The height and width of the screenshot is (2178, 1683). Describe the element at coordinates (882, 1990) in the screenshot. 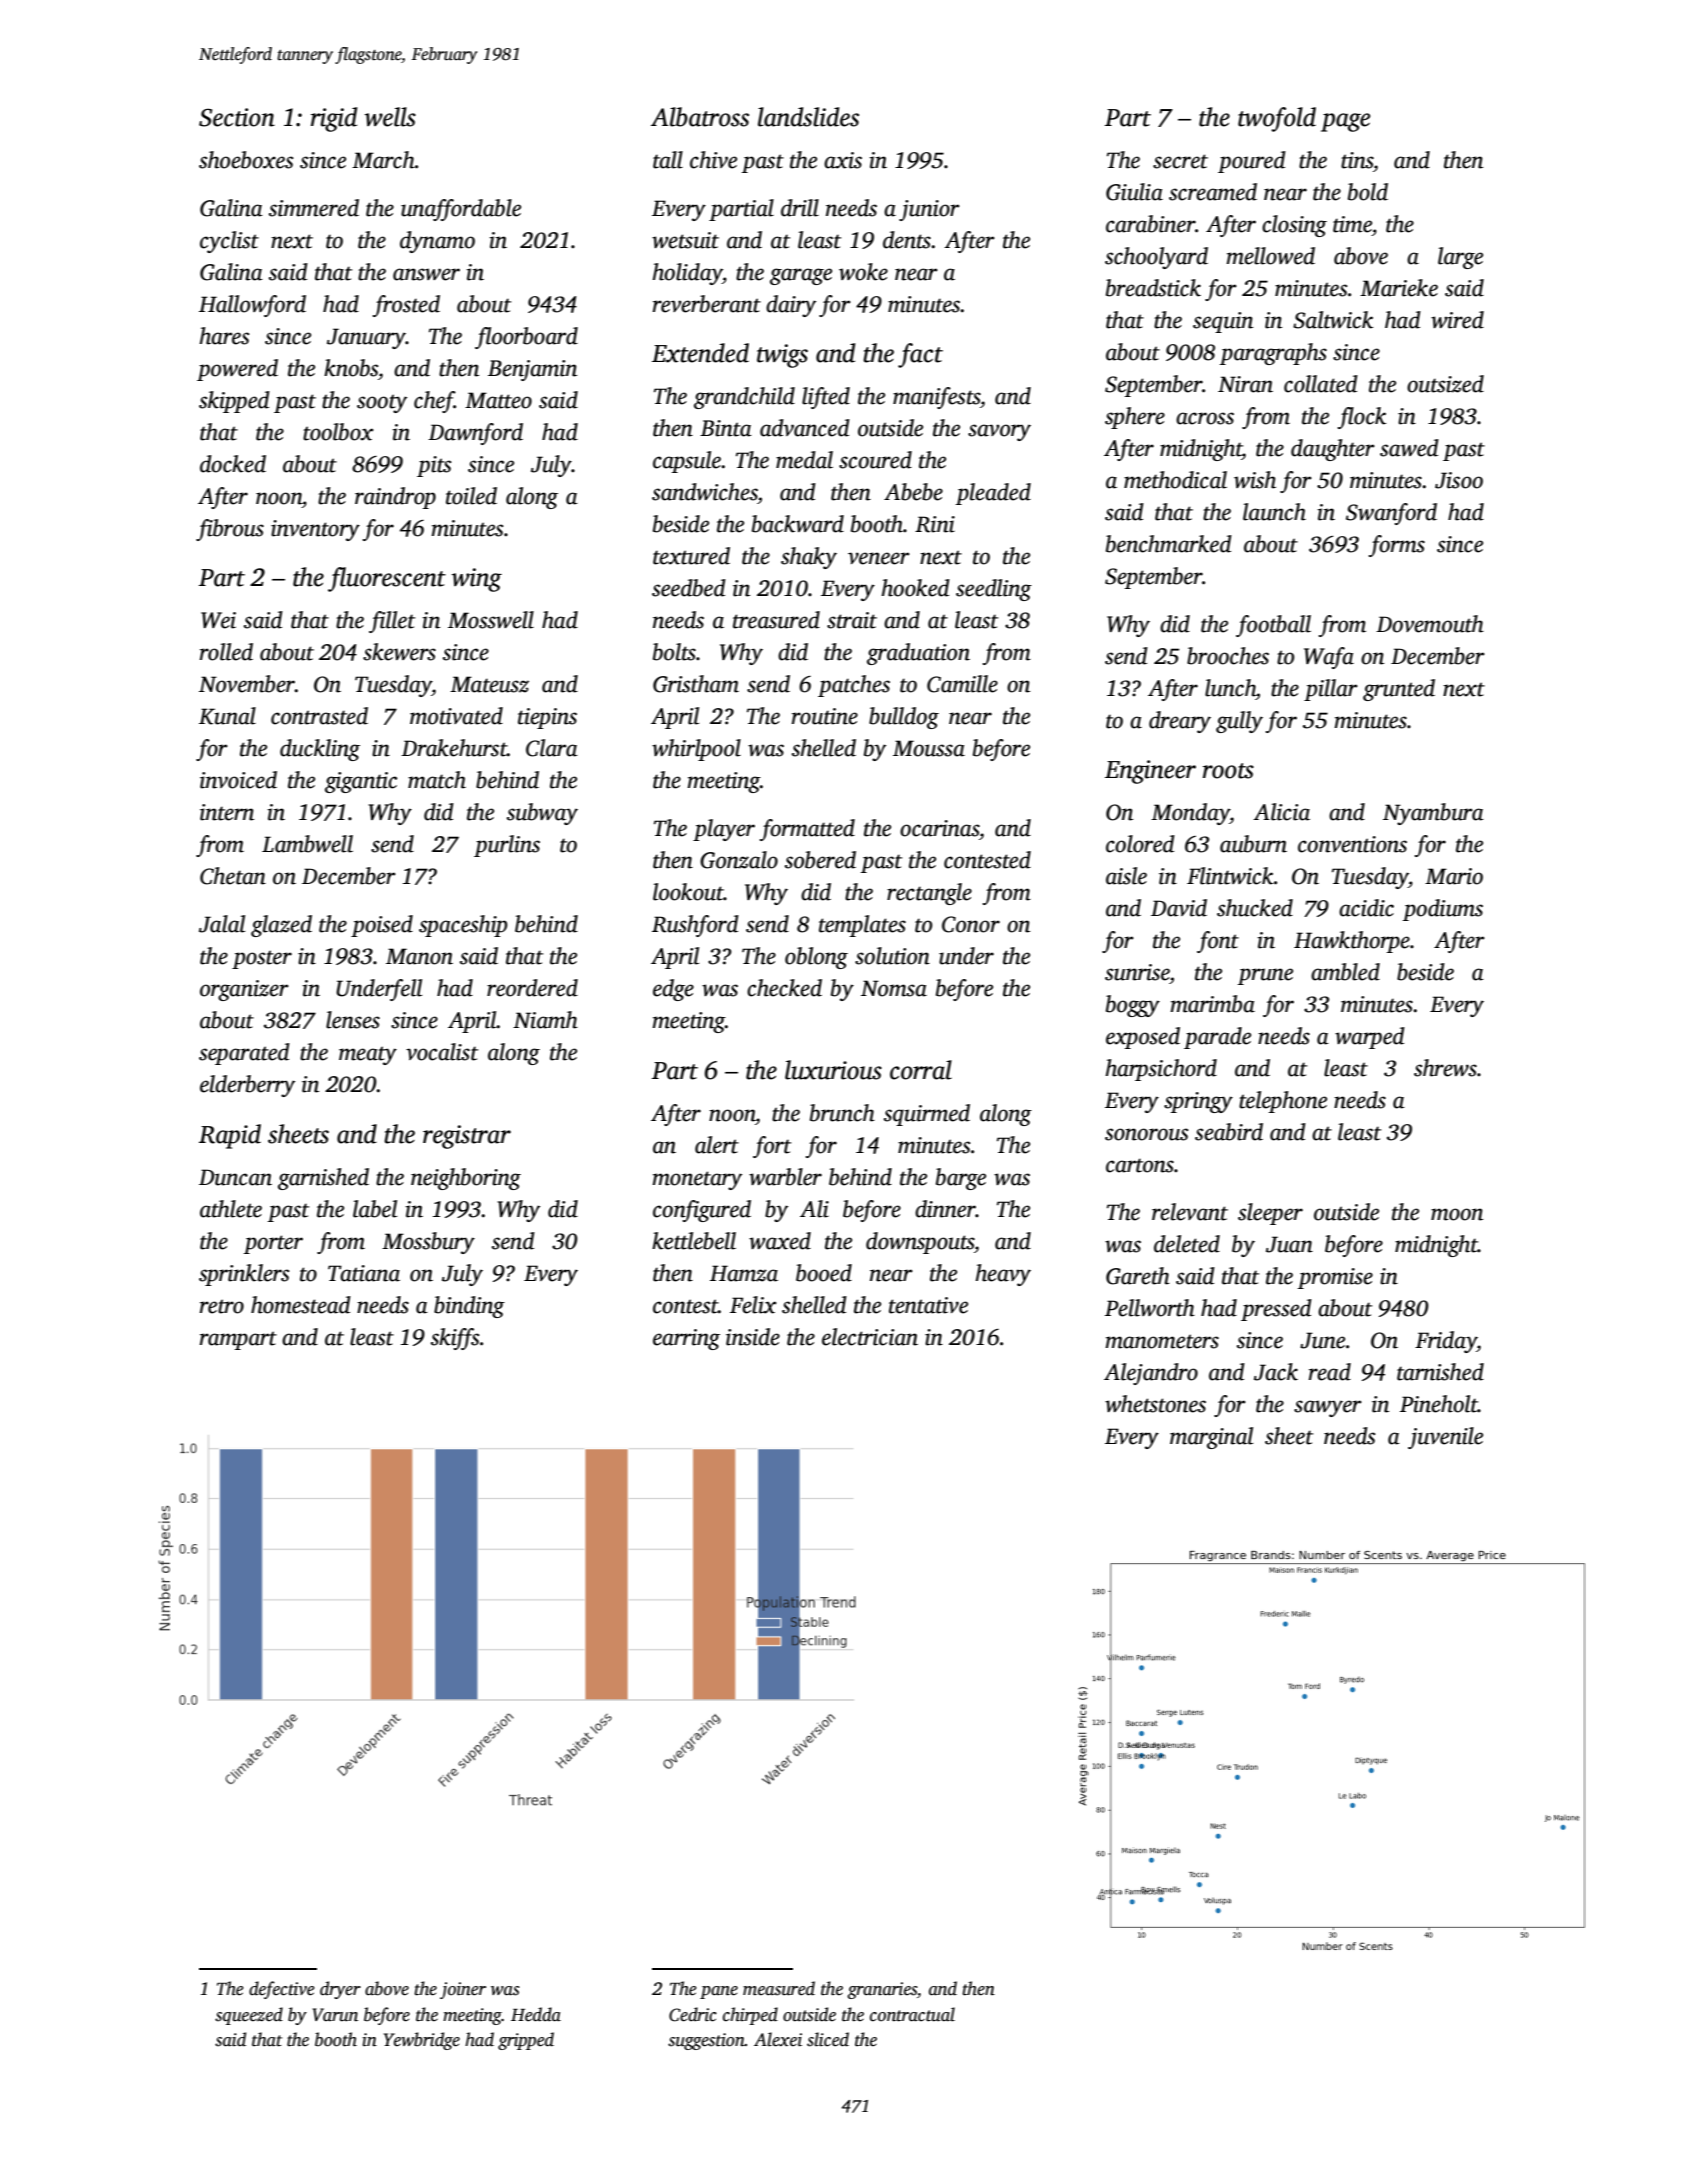

I see `granaries` at that location.
